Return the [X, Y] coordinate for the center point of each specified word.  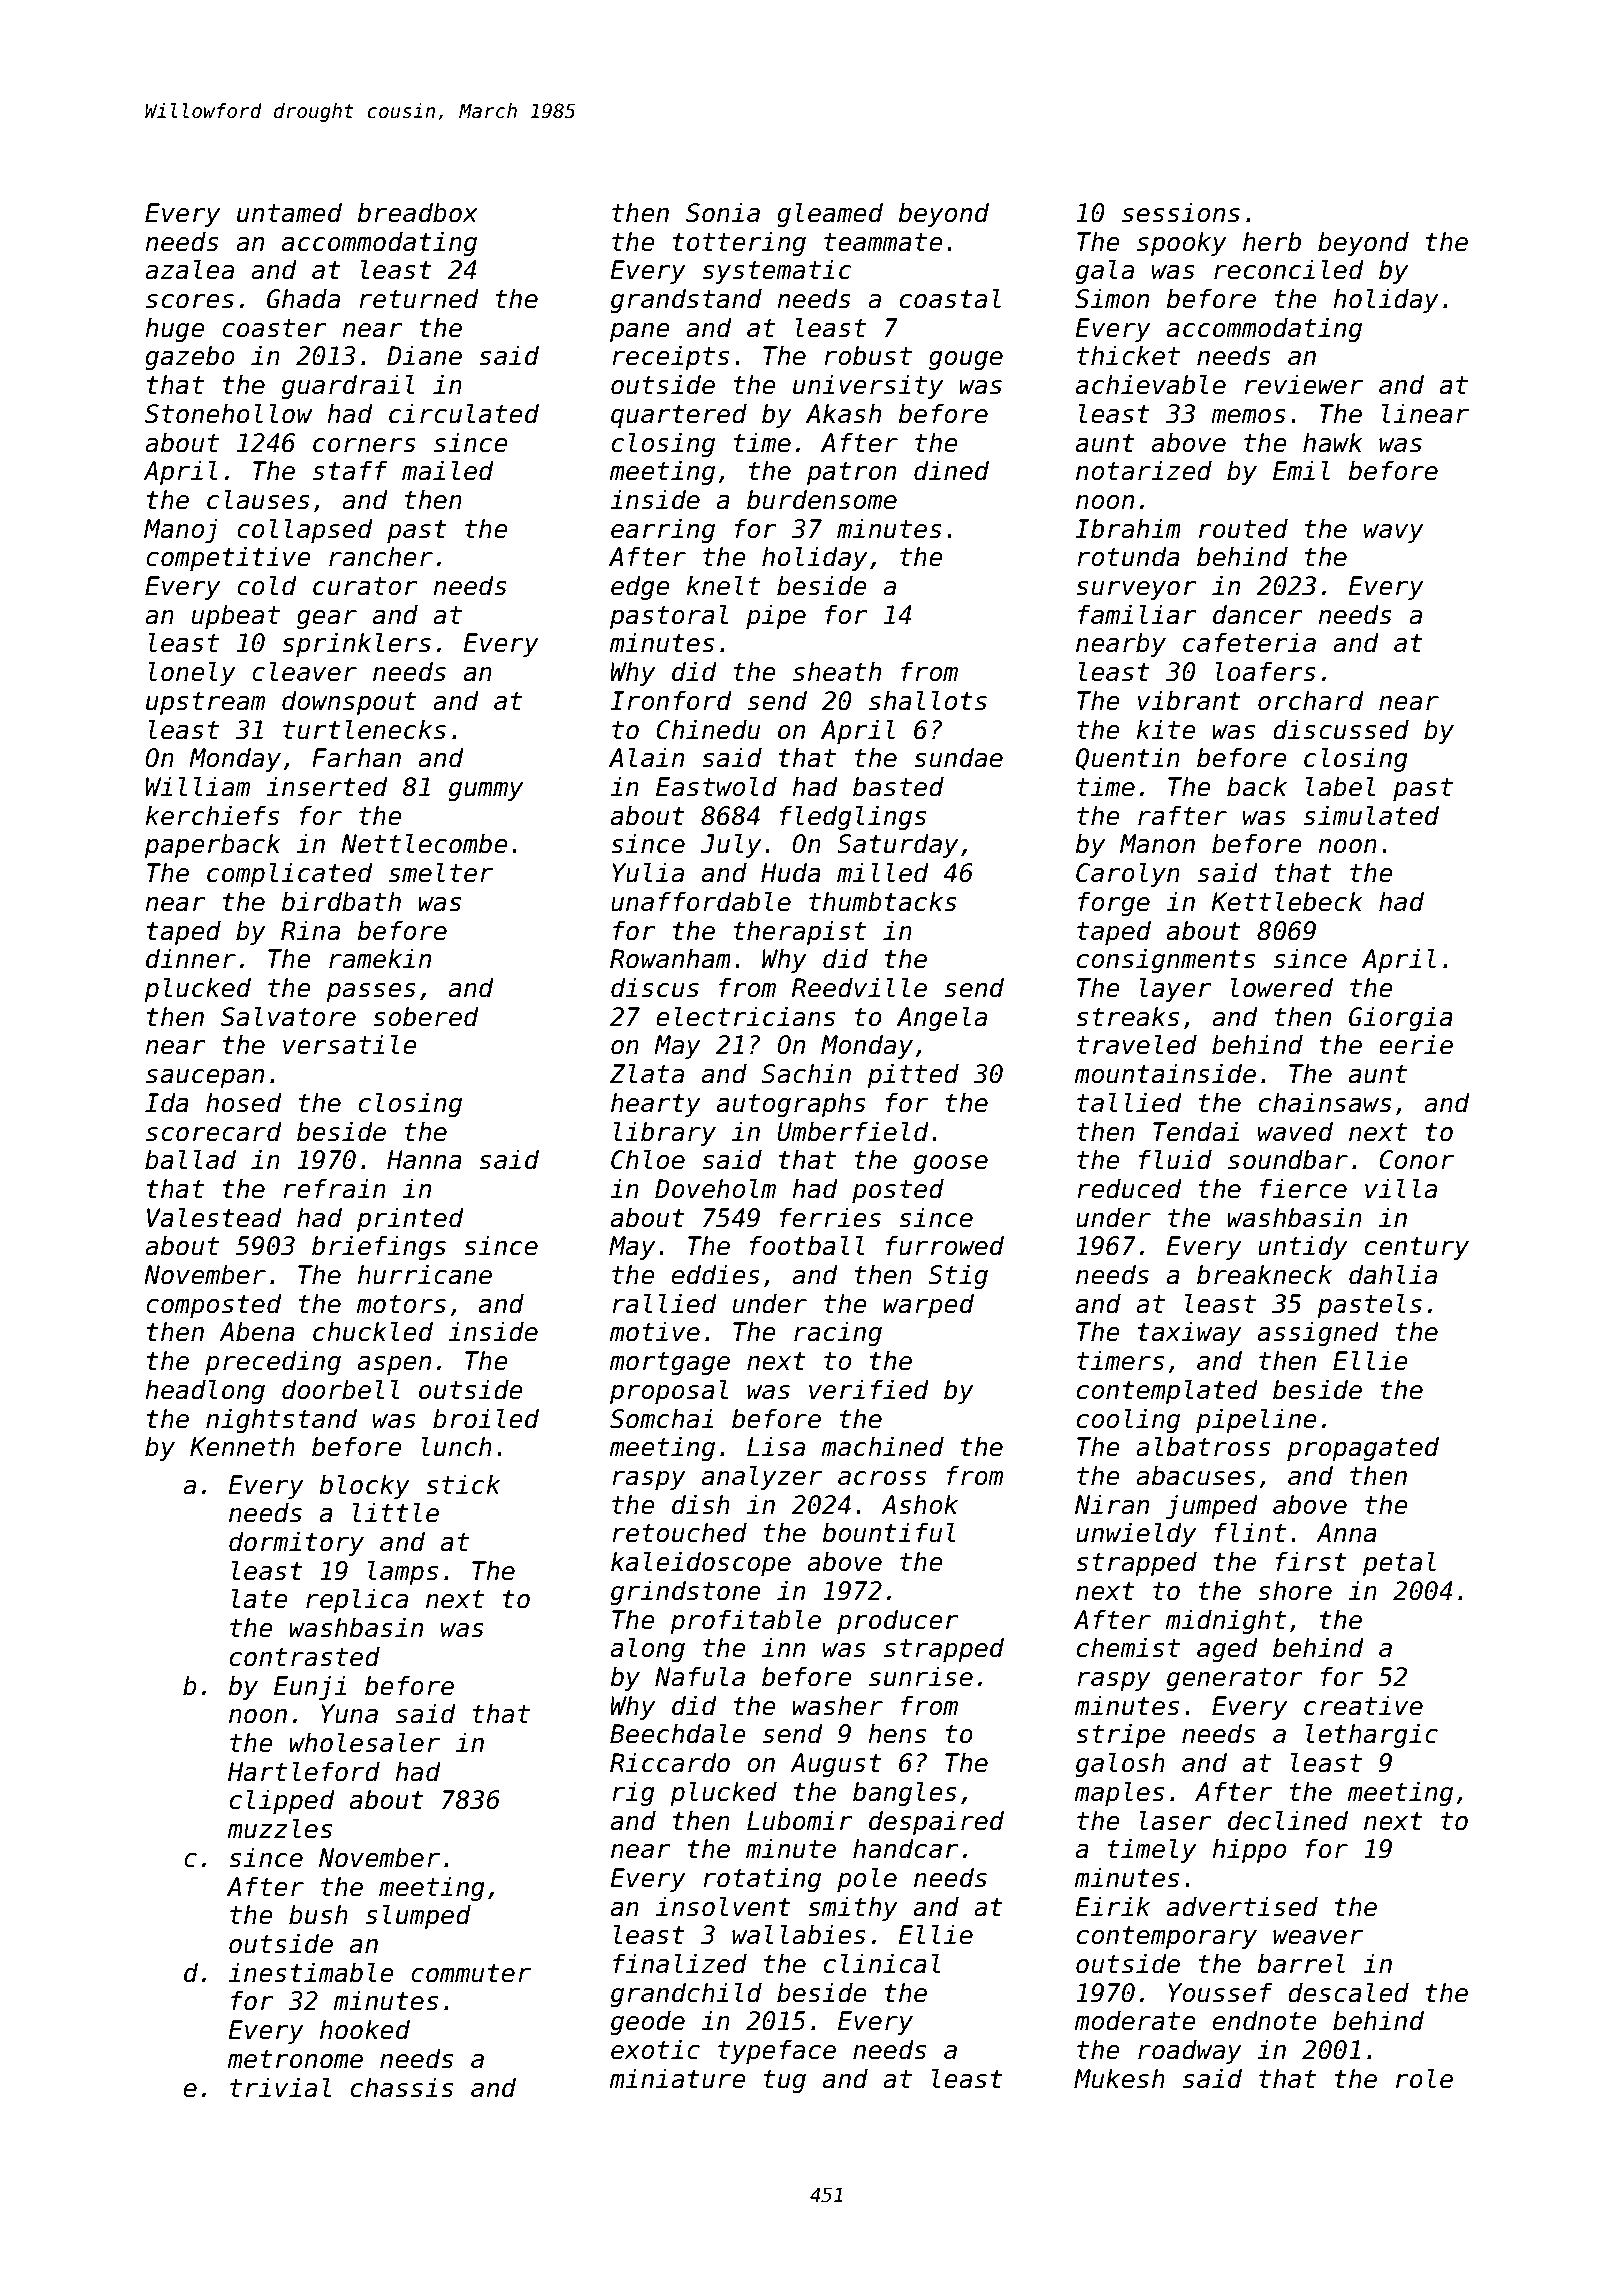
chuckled [373, 1331]
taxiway [1190, 1333]
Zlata [647, 1073]
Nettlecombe [424, 843]
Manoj [181, 530]
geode [648, 2022]
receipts [670, 357]
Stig [958, 1276]
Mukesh [1119, 2078]
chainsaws [1325, 1102]
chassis [402, 2087]
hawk [1333, 442]
